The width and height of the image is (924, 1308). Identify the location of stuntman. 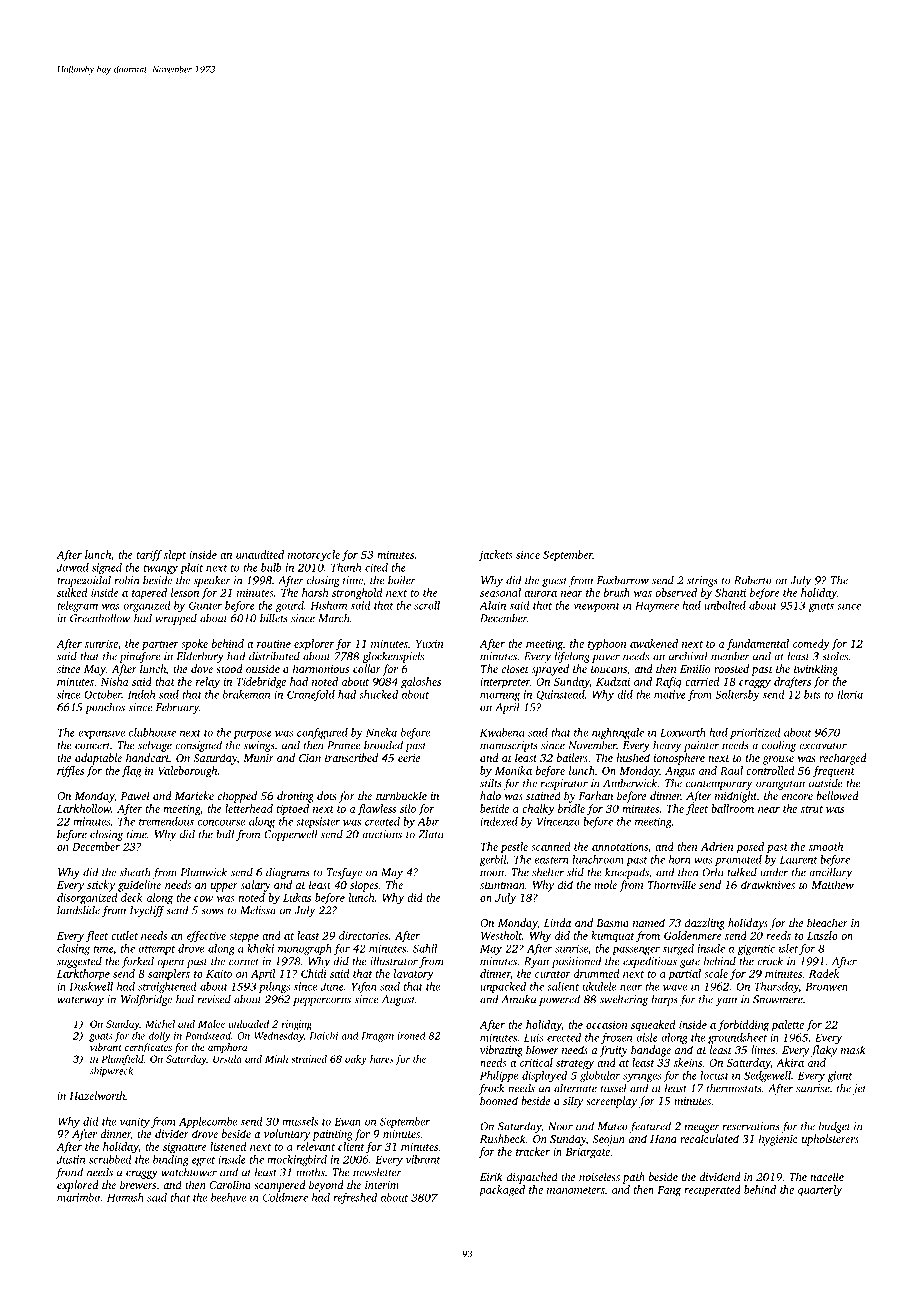
(502, 885).
